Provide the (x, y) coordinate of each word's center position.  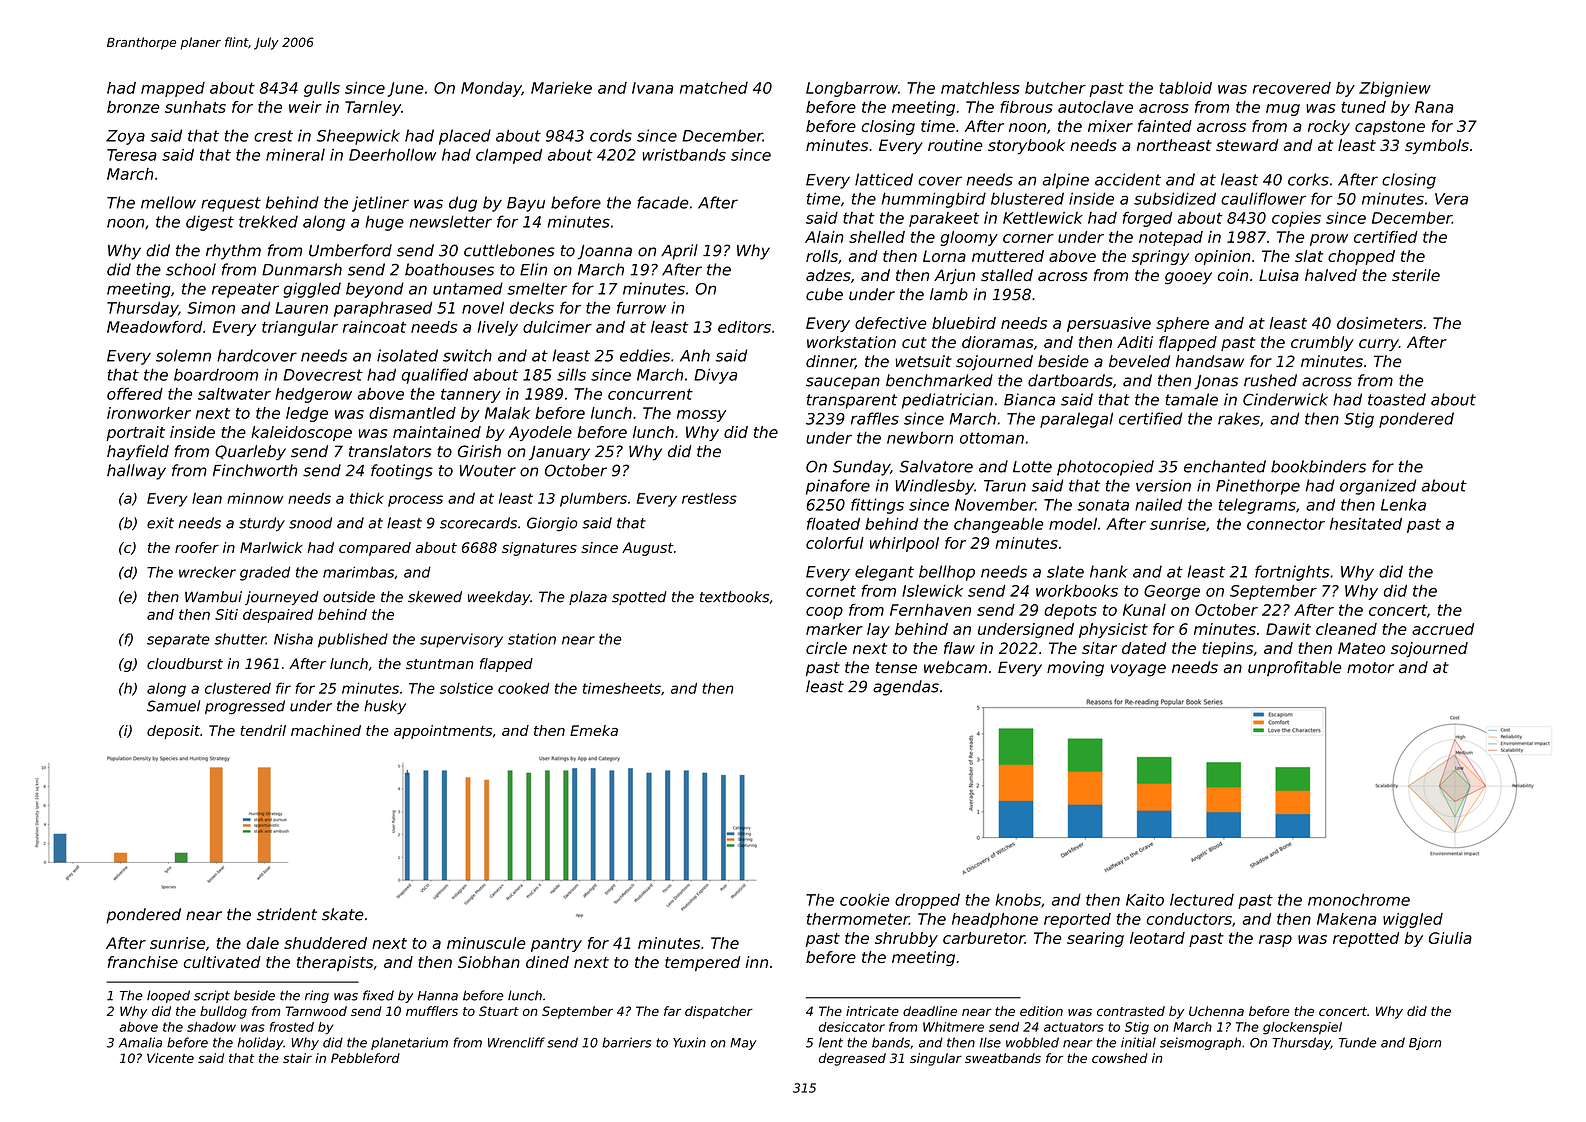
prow (1329, 240)
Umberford (350, 250)
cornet (831, 591)
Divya (715, 376)
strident (287, 914)
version (1163, 485)
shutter (240, 639)
